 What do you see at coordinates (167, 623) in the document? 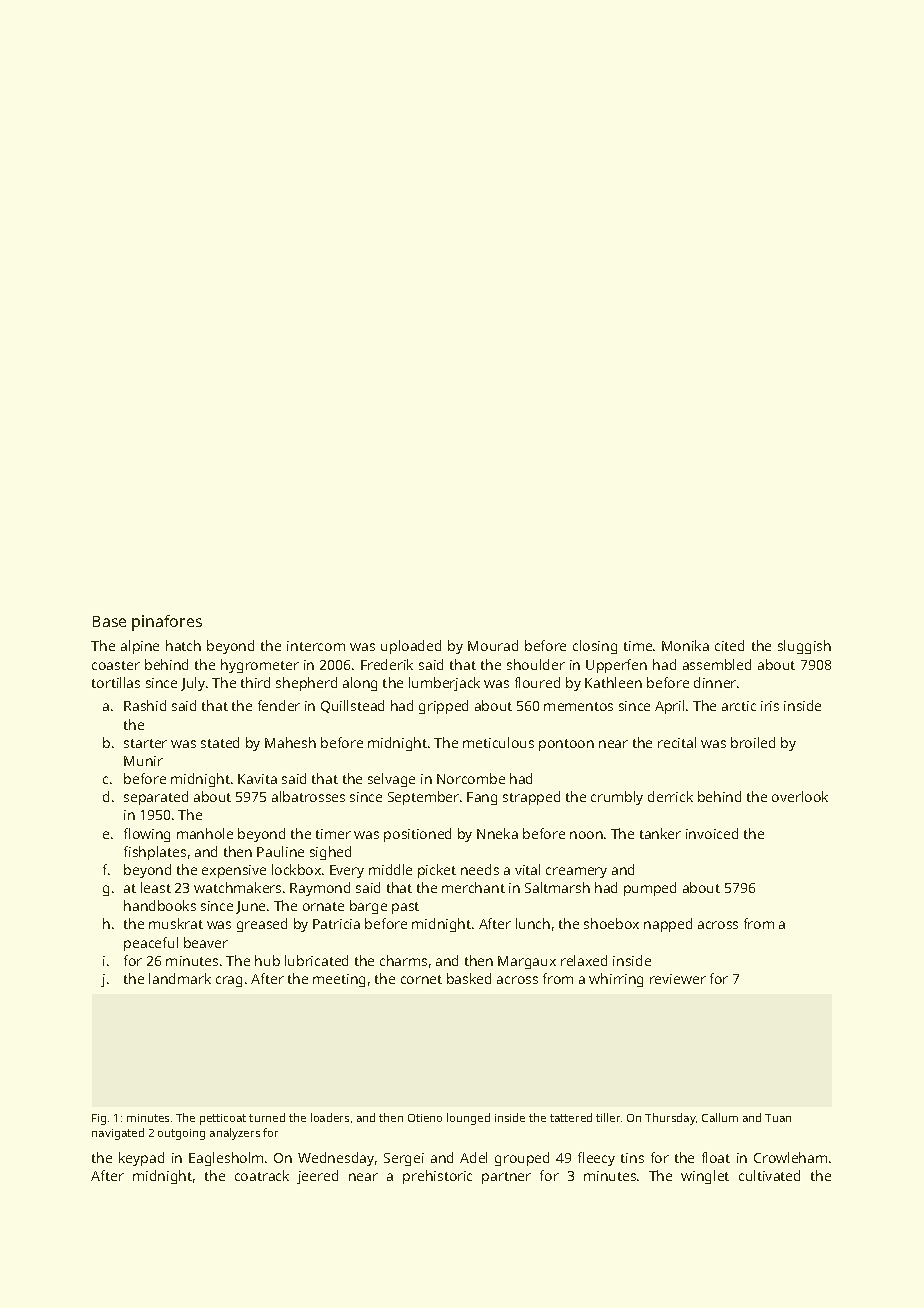
I see `pinafores` at bounding box center [167, 623].
